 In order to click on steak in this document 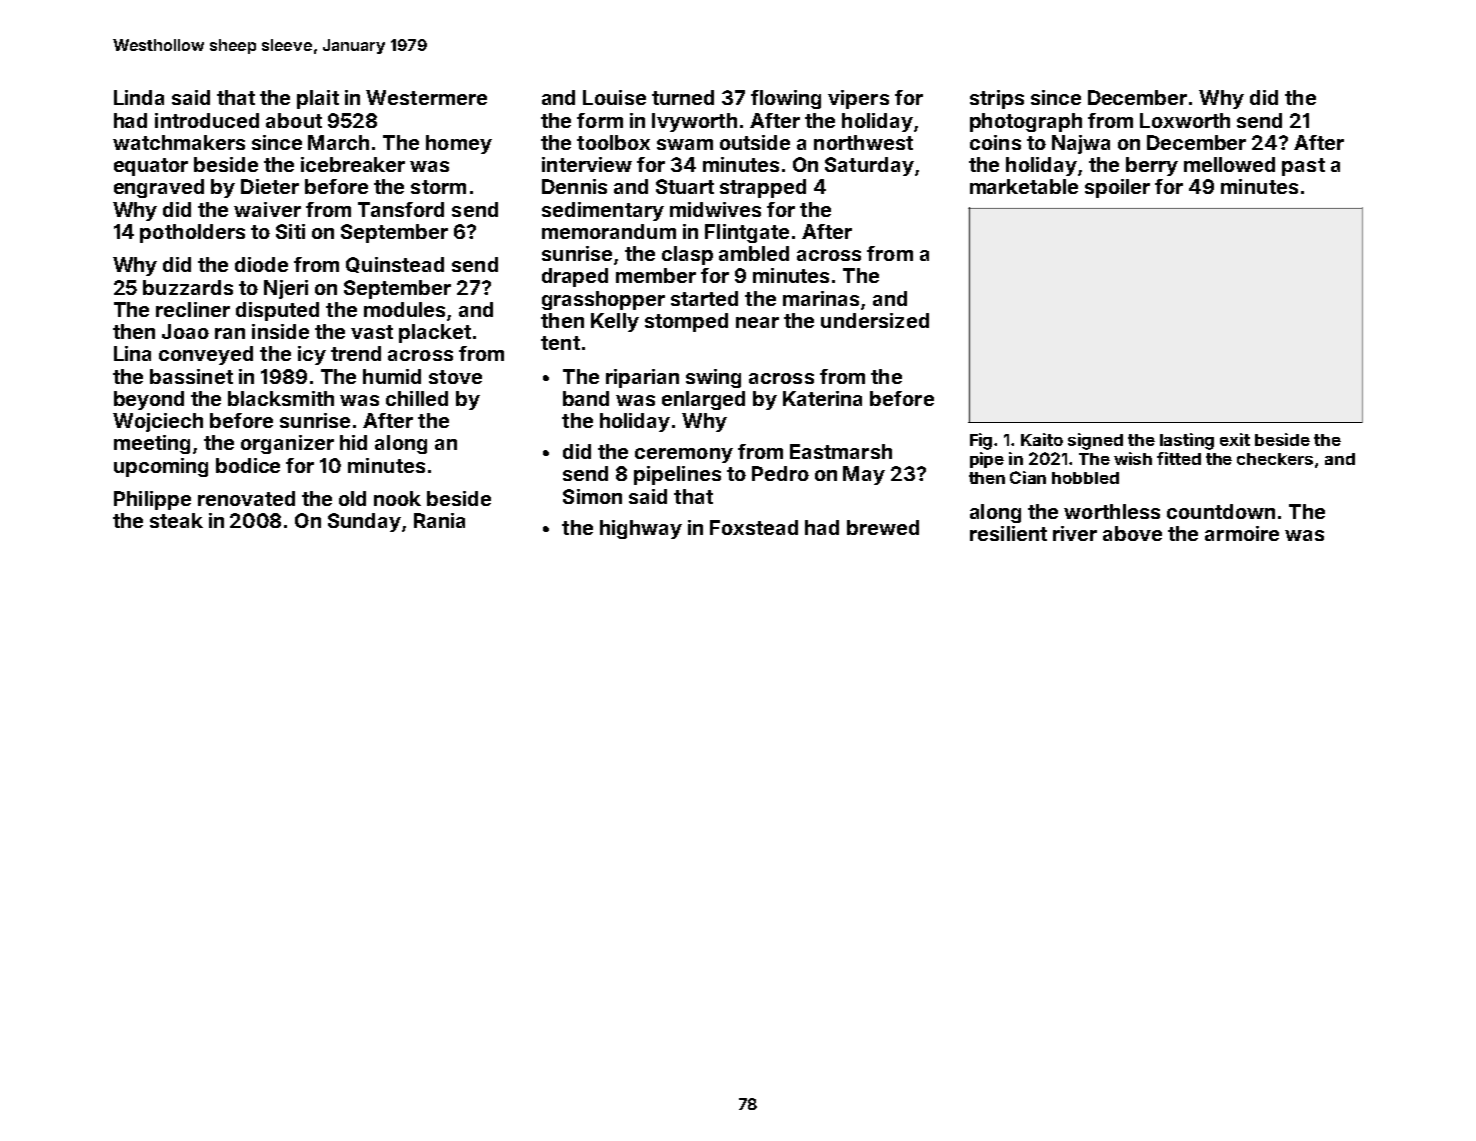, I will do `click(176, 520)`.
